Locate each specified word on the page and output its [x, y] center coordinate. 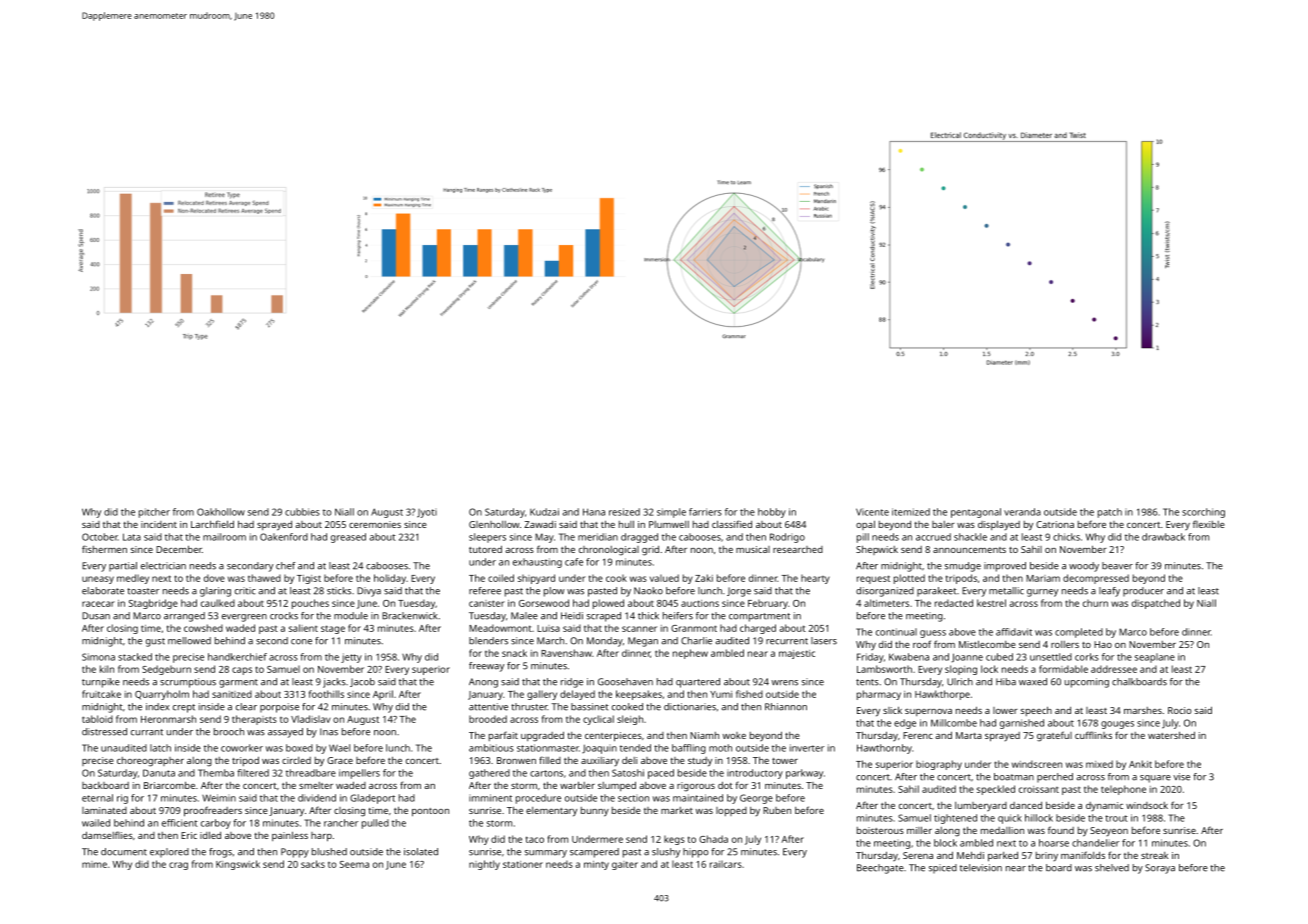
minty [596, 865]
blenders [488, 641]
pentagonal [976, 513]
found [1061, 830]
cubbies [302, 512]
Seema [354, 864]
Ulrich [960, 682]
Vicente [872, 512]
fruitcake [101, 694]
